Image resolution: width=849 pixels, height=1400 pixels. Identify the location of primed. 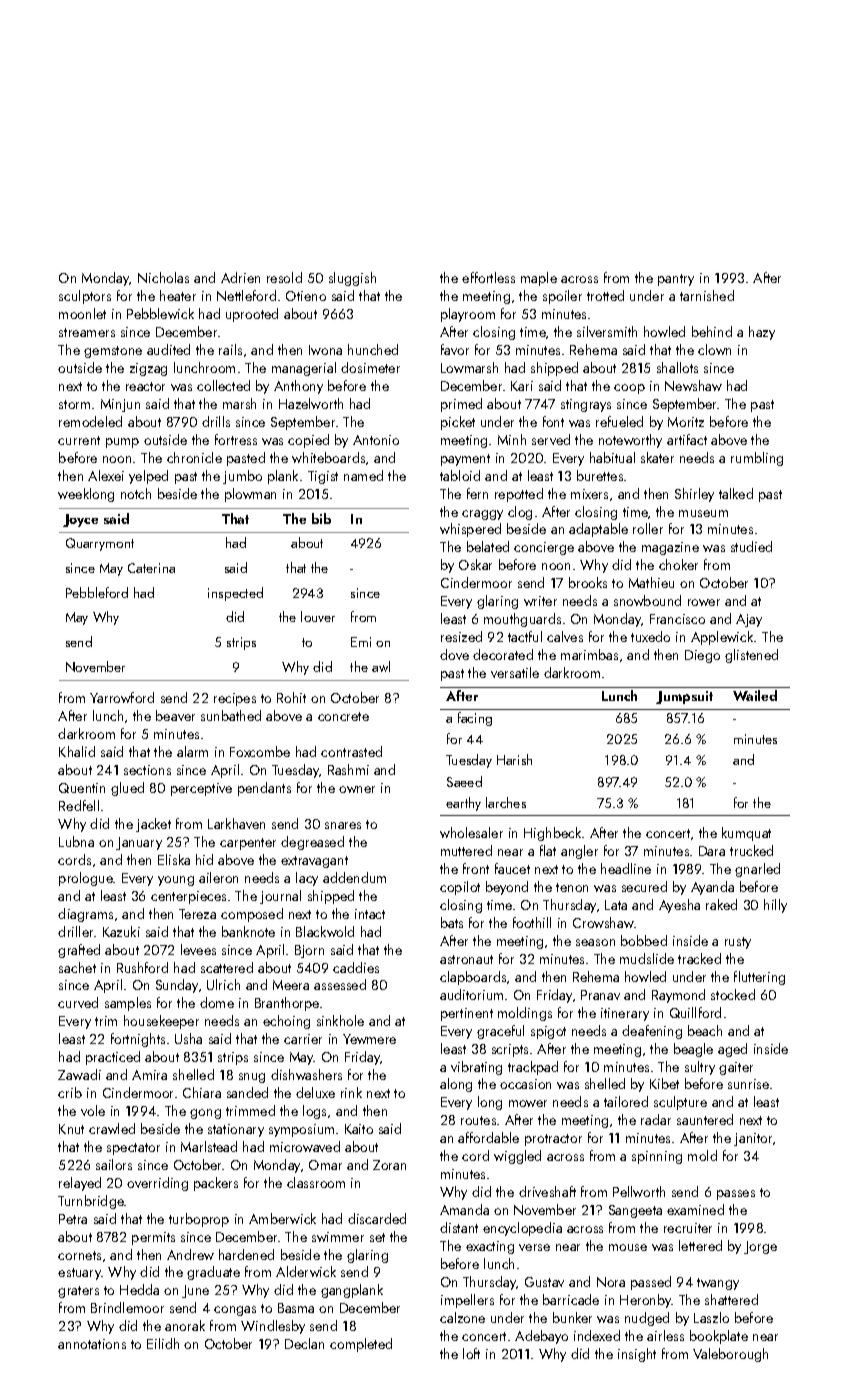
(461, 405).
